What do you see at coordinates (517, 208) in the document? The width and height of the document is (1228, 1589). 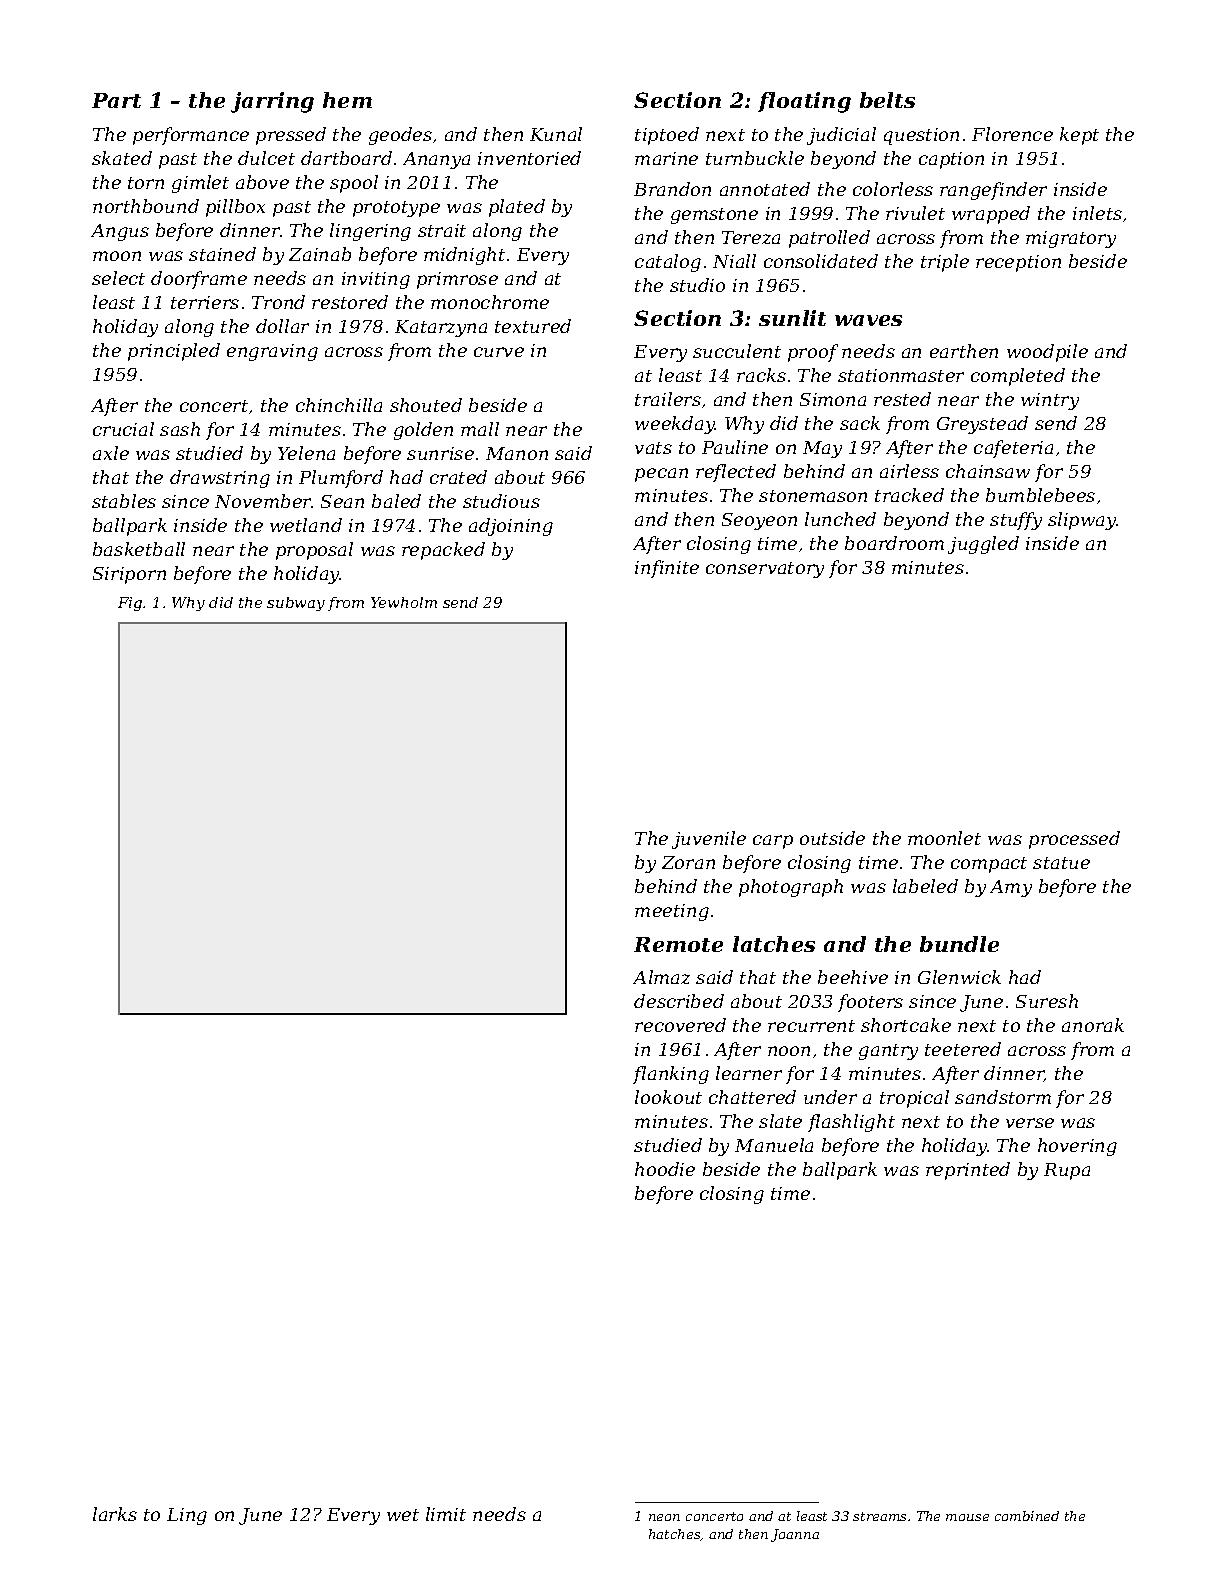 I see `plated` at bounding box center [517, 208].
